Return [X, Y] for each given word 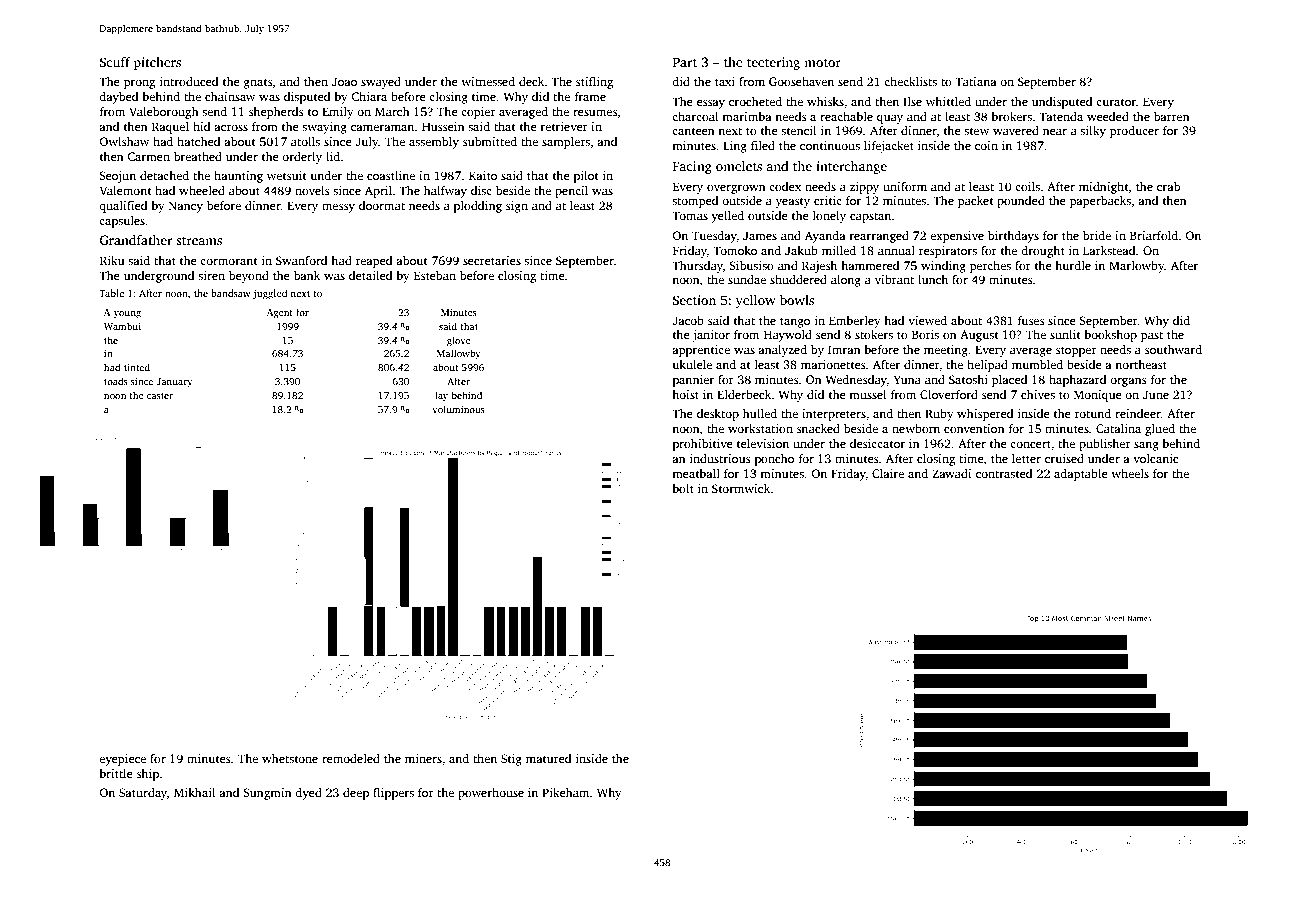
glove [459, 341]
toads [116, 381]
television [763, 443]
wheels [1130, 473]
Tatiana [976, 81]
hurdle [1073, 265]
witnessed [488, 81]
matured [548, 758]
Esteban [435, 275]
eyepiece [122, 760]
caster [160, 396]
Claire [888, 473]
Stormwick [741, 488]
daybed [118, 98]
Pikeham [565, 792]
